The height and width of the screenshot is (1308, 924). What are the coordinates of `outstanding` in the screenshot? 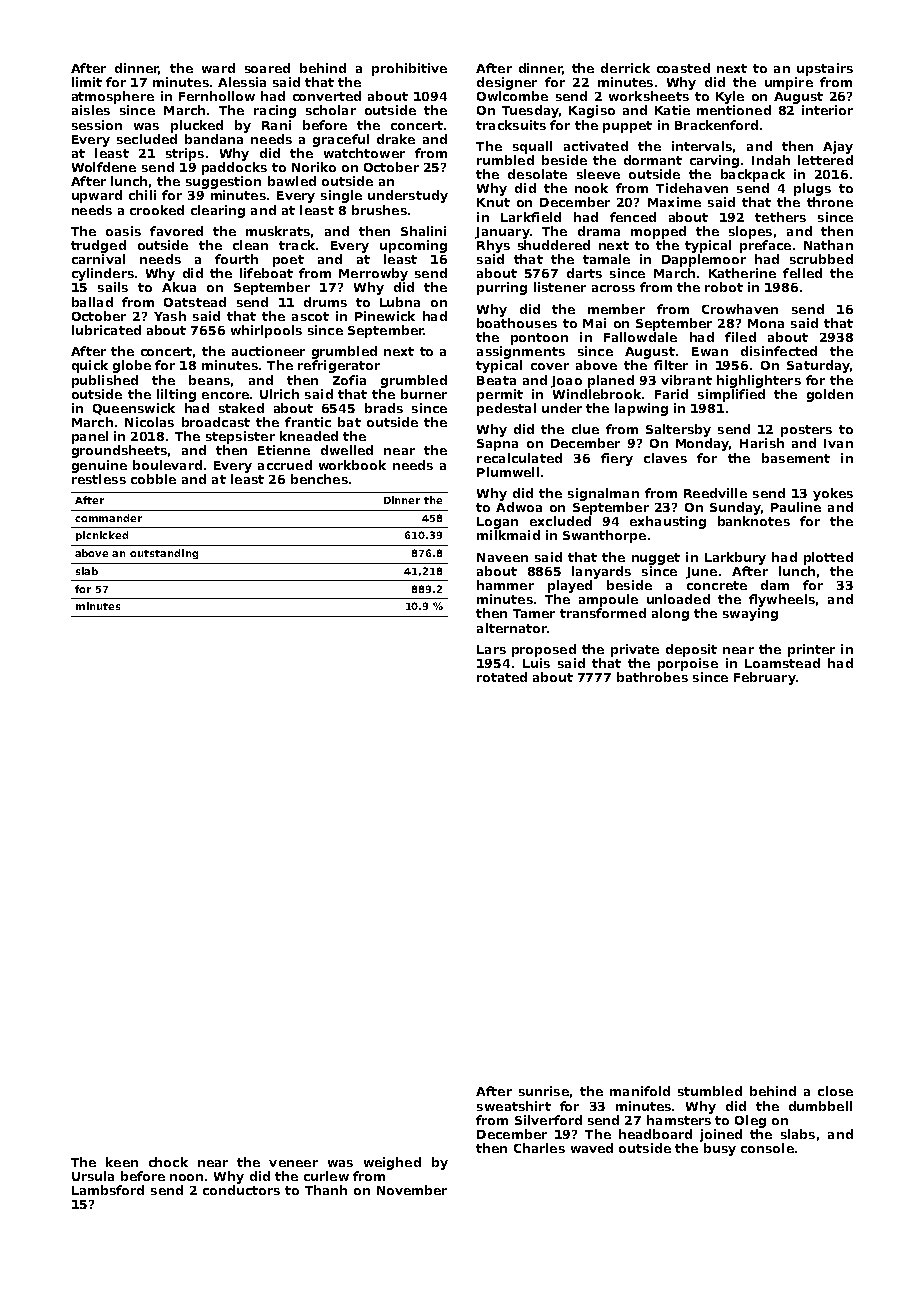 It's located at (164, 554).
